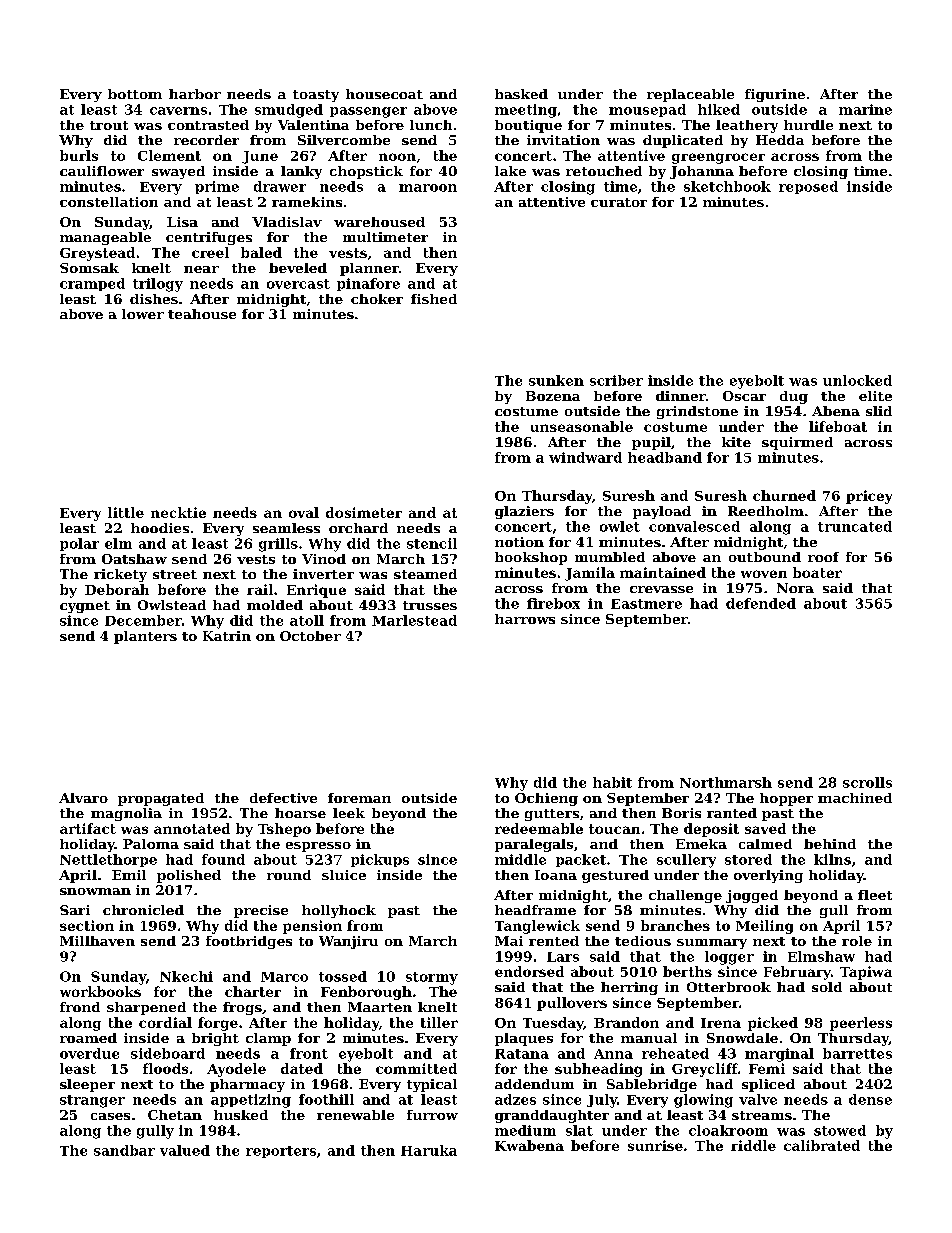 This image has width=952, height=1233. Describe the element at coordinates (761, 603) in the image. I see `defended` at that location.
